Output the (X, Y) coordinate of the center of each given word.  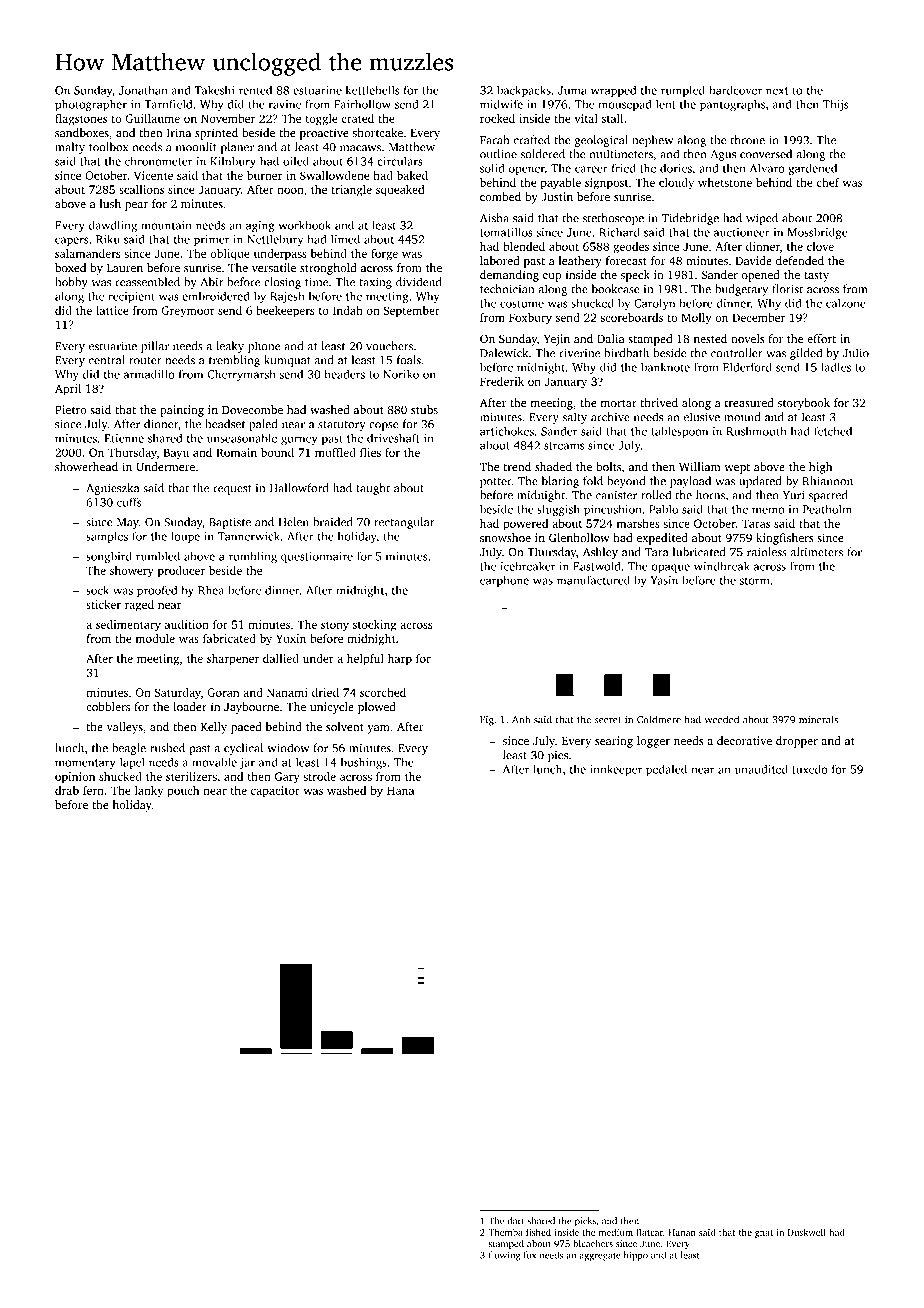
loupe (185, 537)
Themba (505, 1232)
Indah (348, 310)
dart (515, 1221)
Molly (696, 319)
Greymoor (188, 312)
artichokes (507, 431)
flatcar (649, 1232)
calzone (846, 303)
